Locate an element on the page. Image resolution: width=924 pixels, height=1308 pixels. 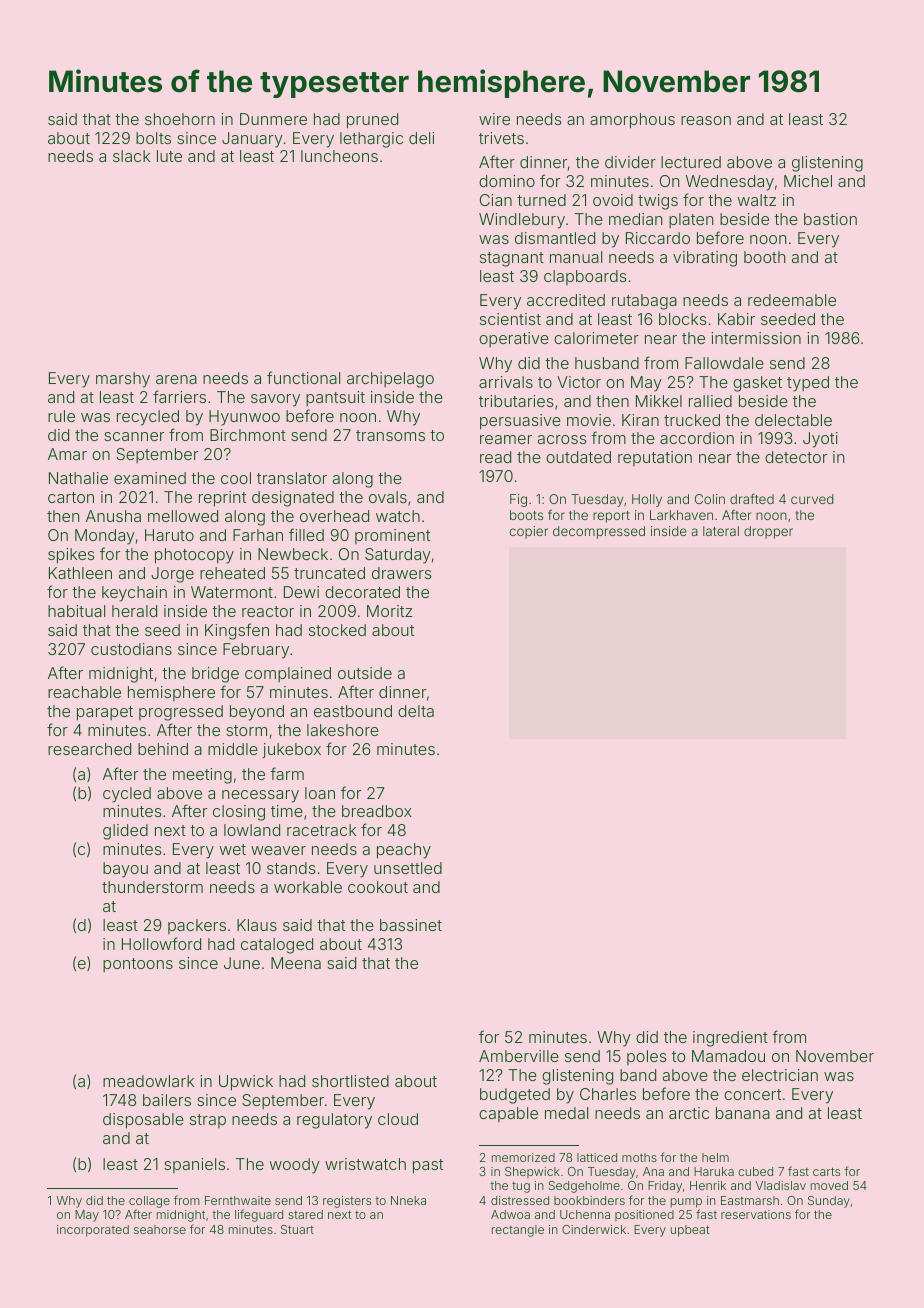
copier is located at coordinates (528, 532).
